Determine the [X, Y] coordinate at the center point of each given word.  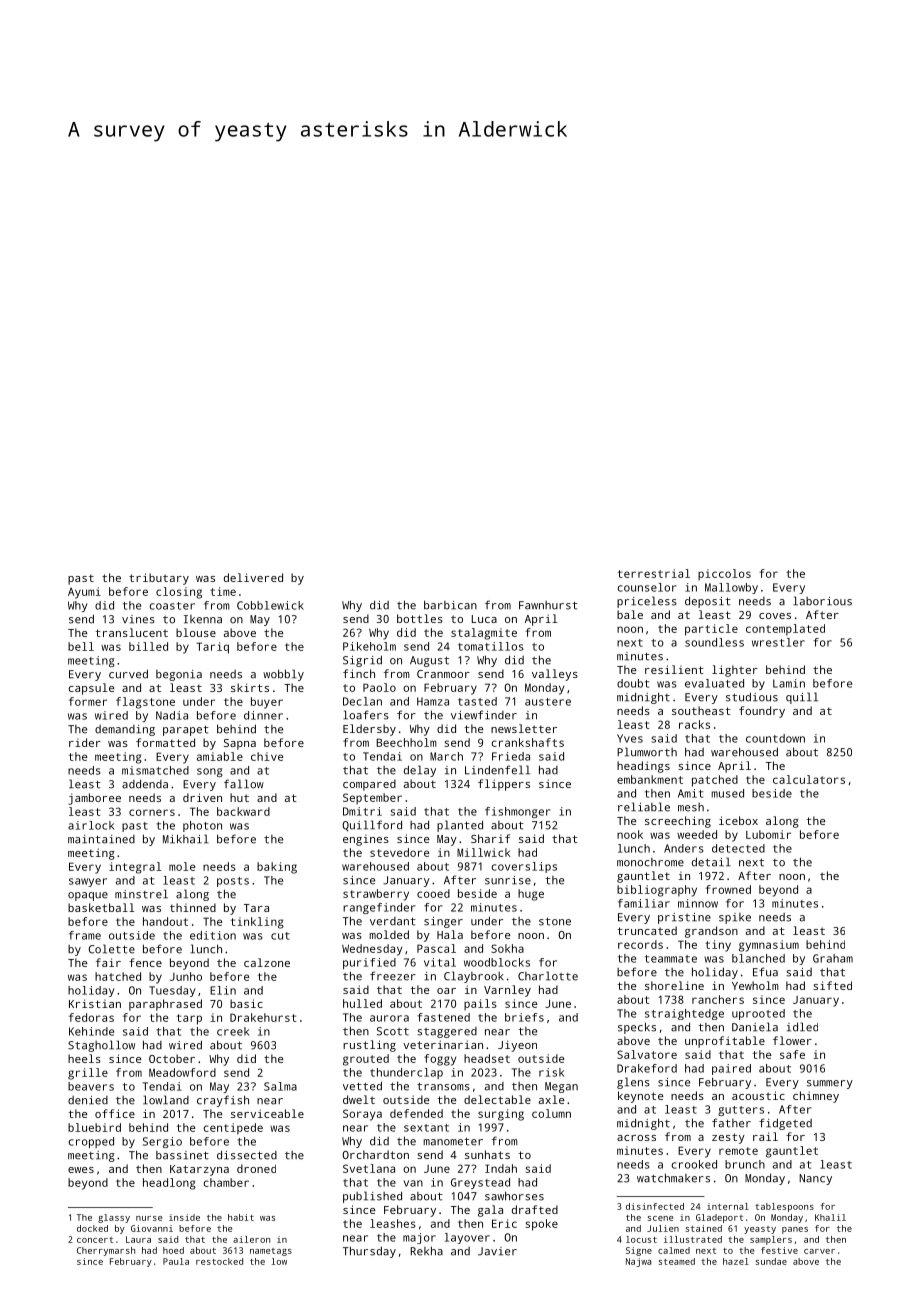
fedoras [91, 1017]
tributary [159, 579]
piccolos [724, 575]
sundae [771, 1261]
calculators [809, 779]
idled [802, 1027]
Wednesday [372, 950]
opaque [88, 896]
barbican [450, 605]
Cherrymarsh [106, 1251]
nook [630, 834]
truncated [647, 930]
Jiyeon [517, 1046]
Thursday [369, 1252]
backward [243, 811]
